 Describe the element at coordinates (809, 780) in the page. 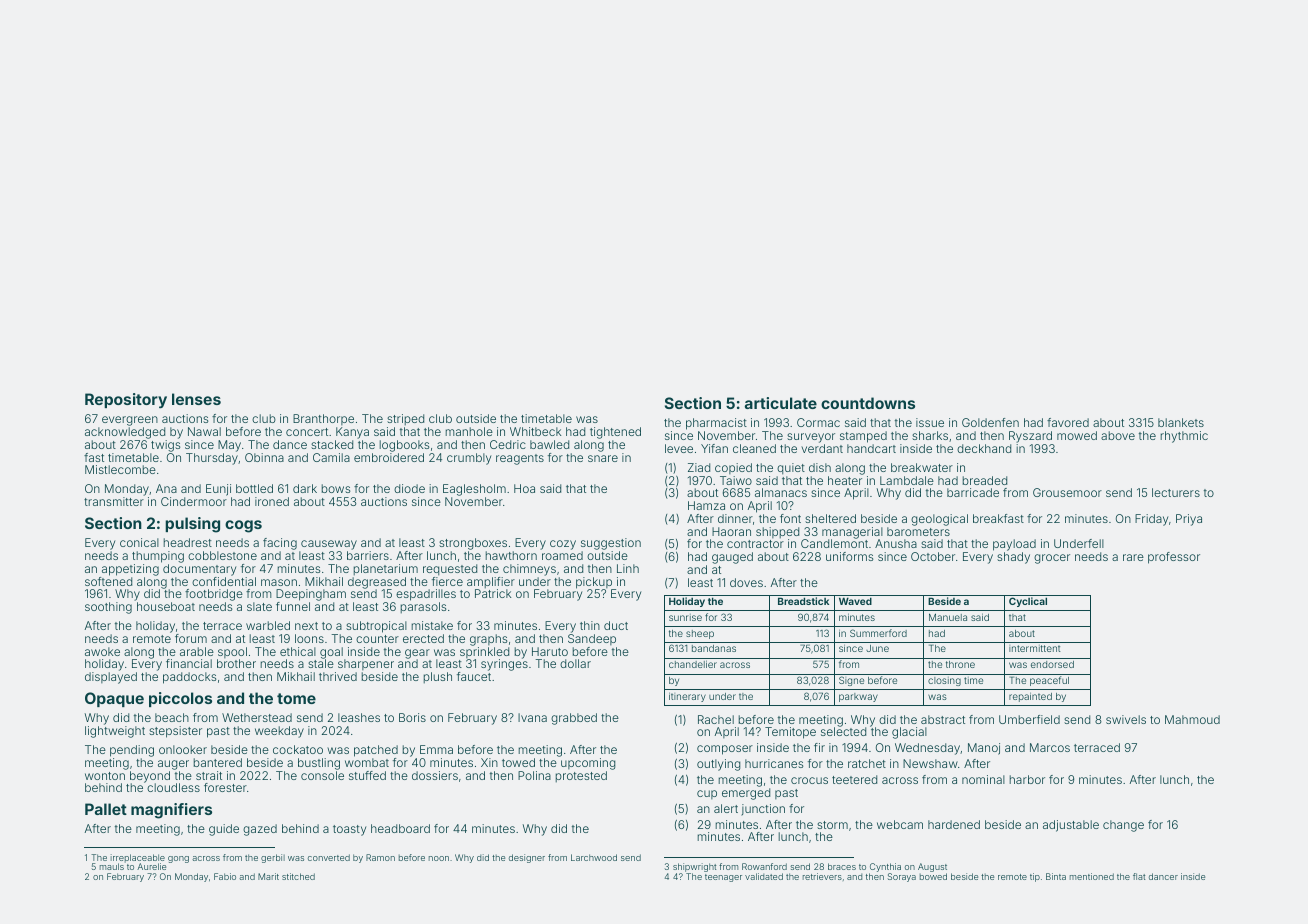

I see `crocus` at that location.
